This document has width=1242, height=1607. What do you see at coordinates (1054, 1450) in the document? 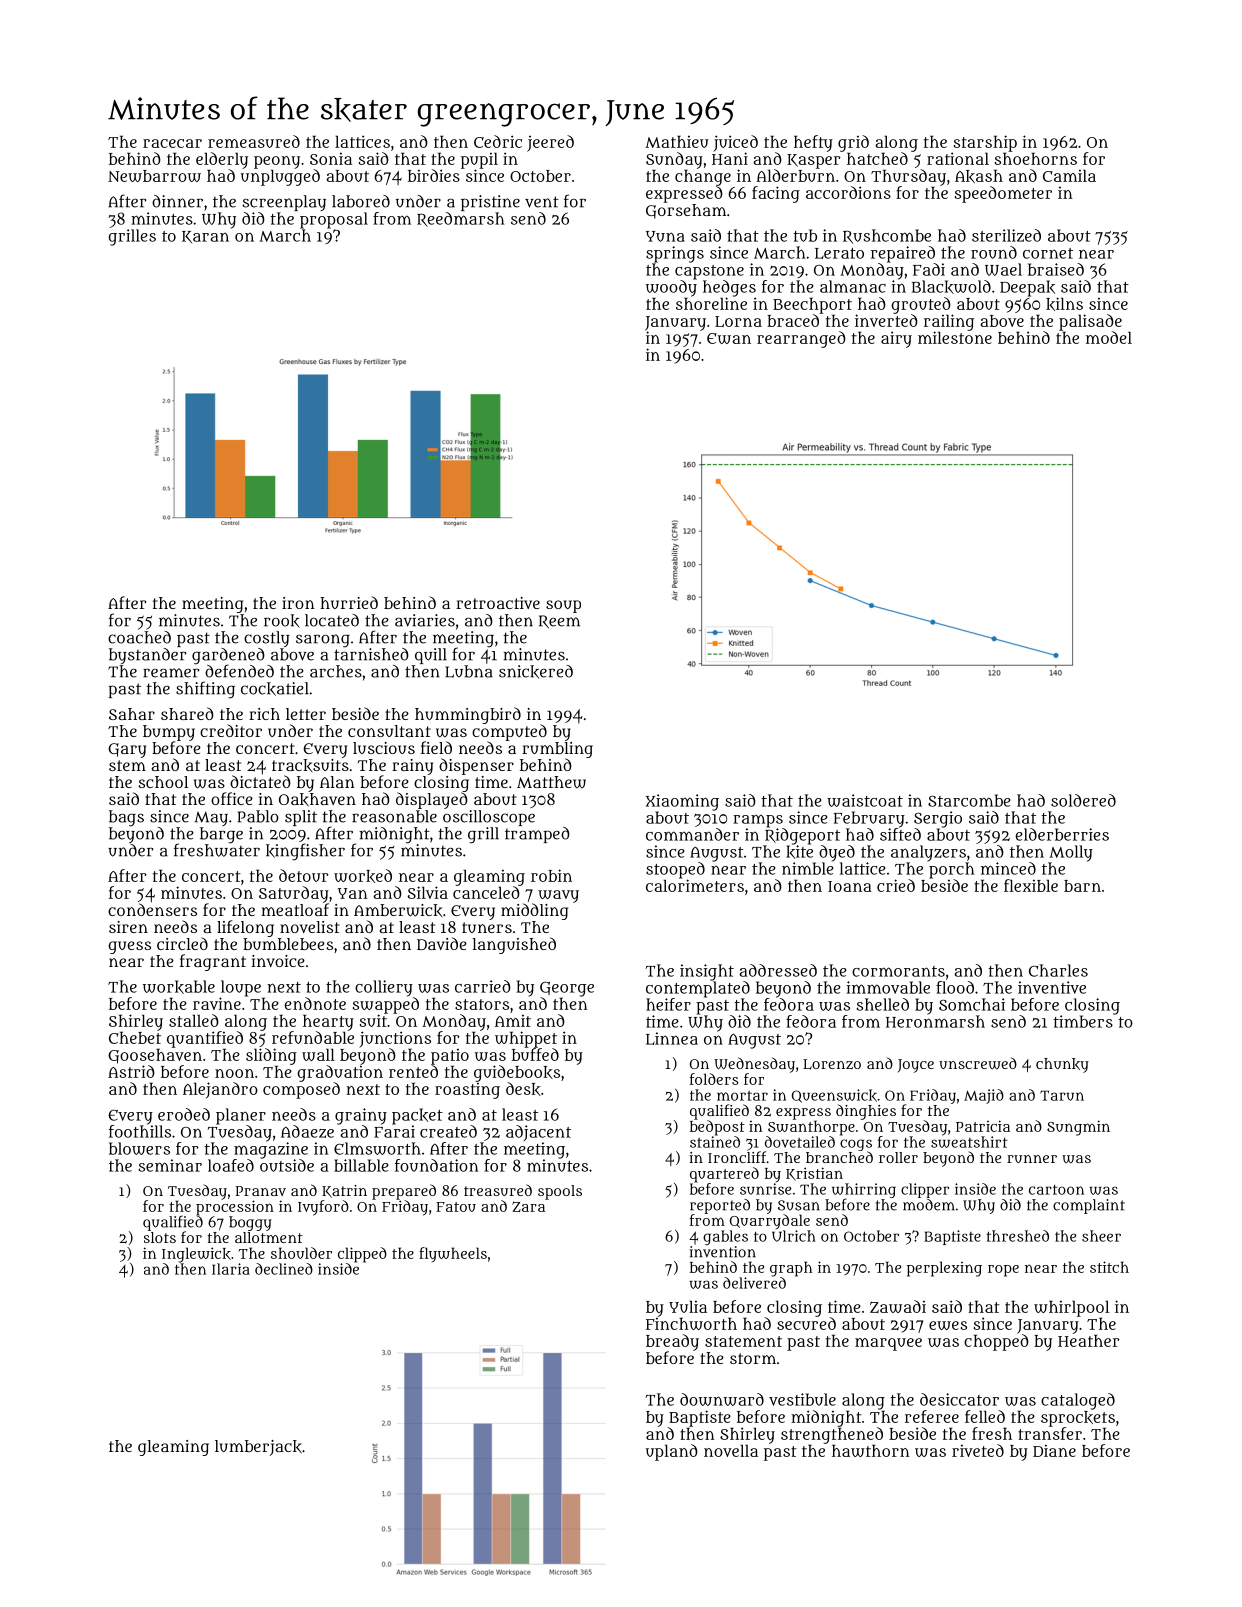
I see `Diane` at bounding box center [1054, 1450].
